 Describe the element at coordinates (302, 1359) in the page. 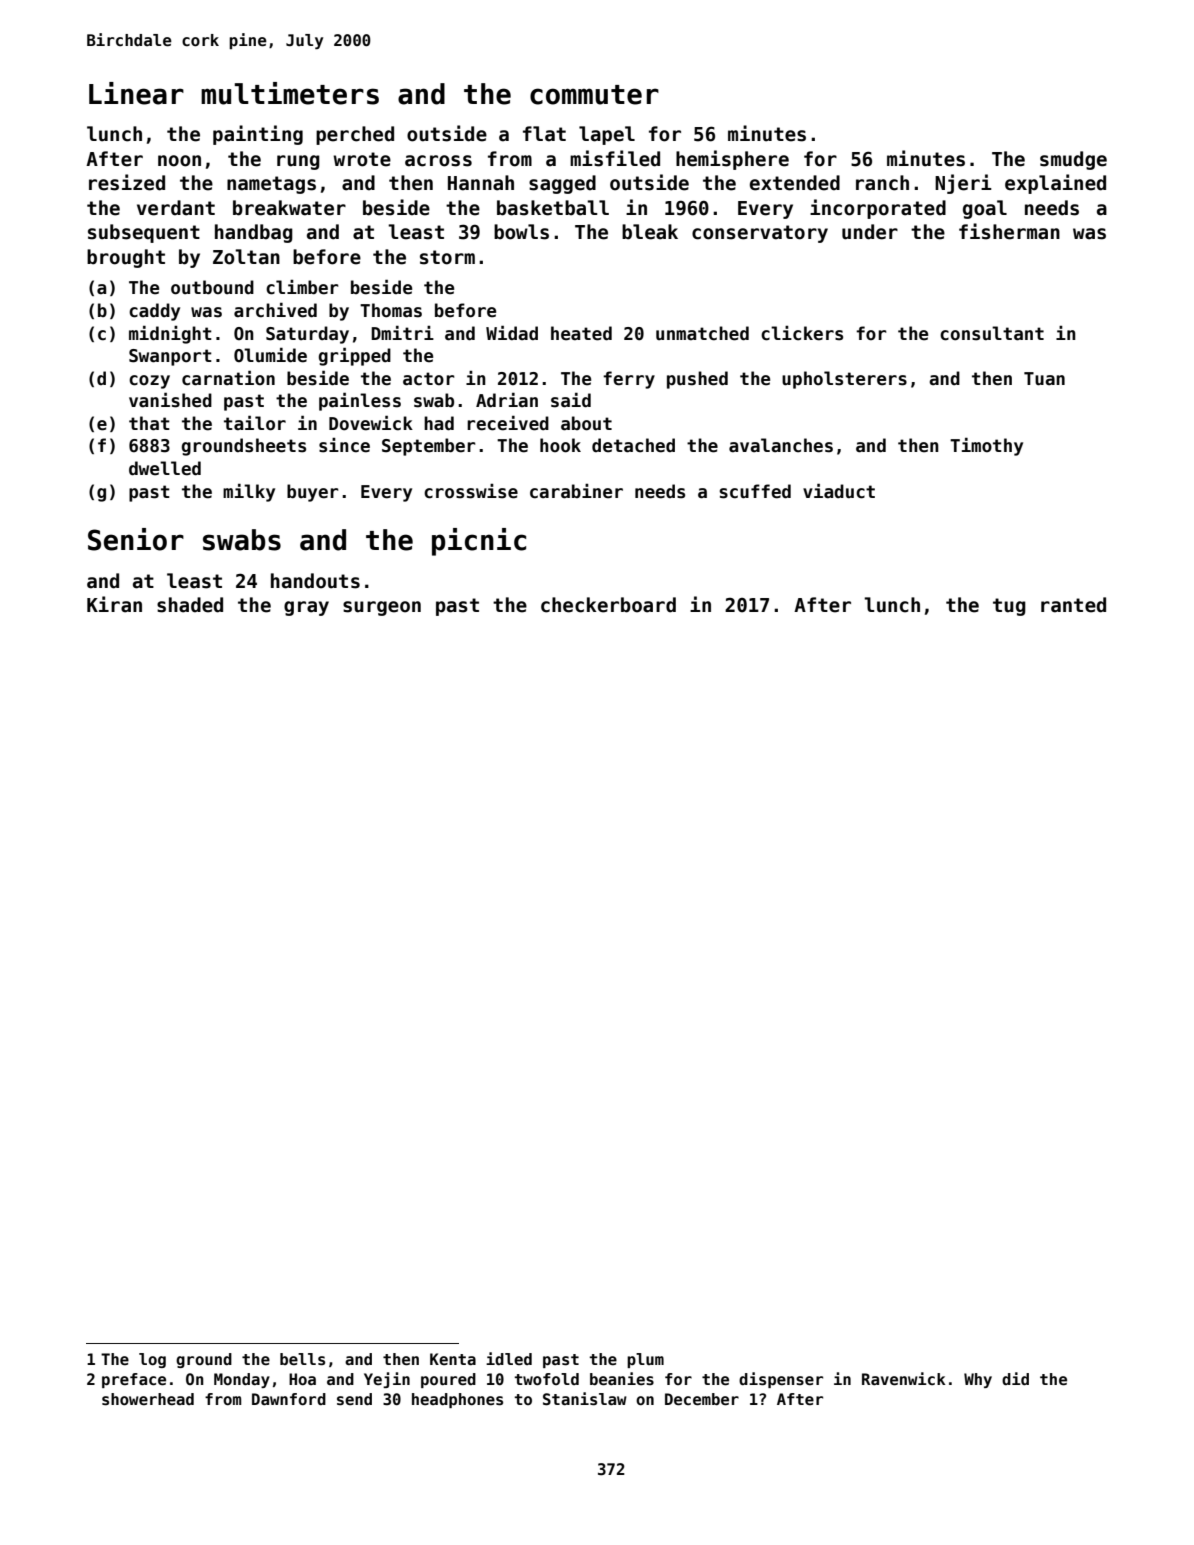

I see `bells` at that location.
